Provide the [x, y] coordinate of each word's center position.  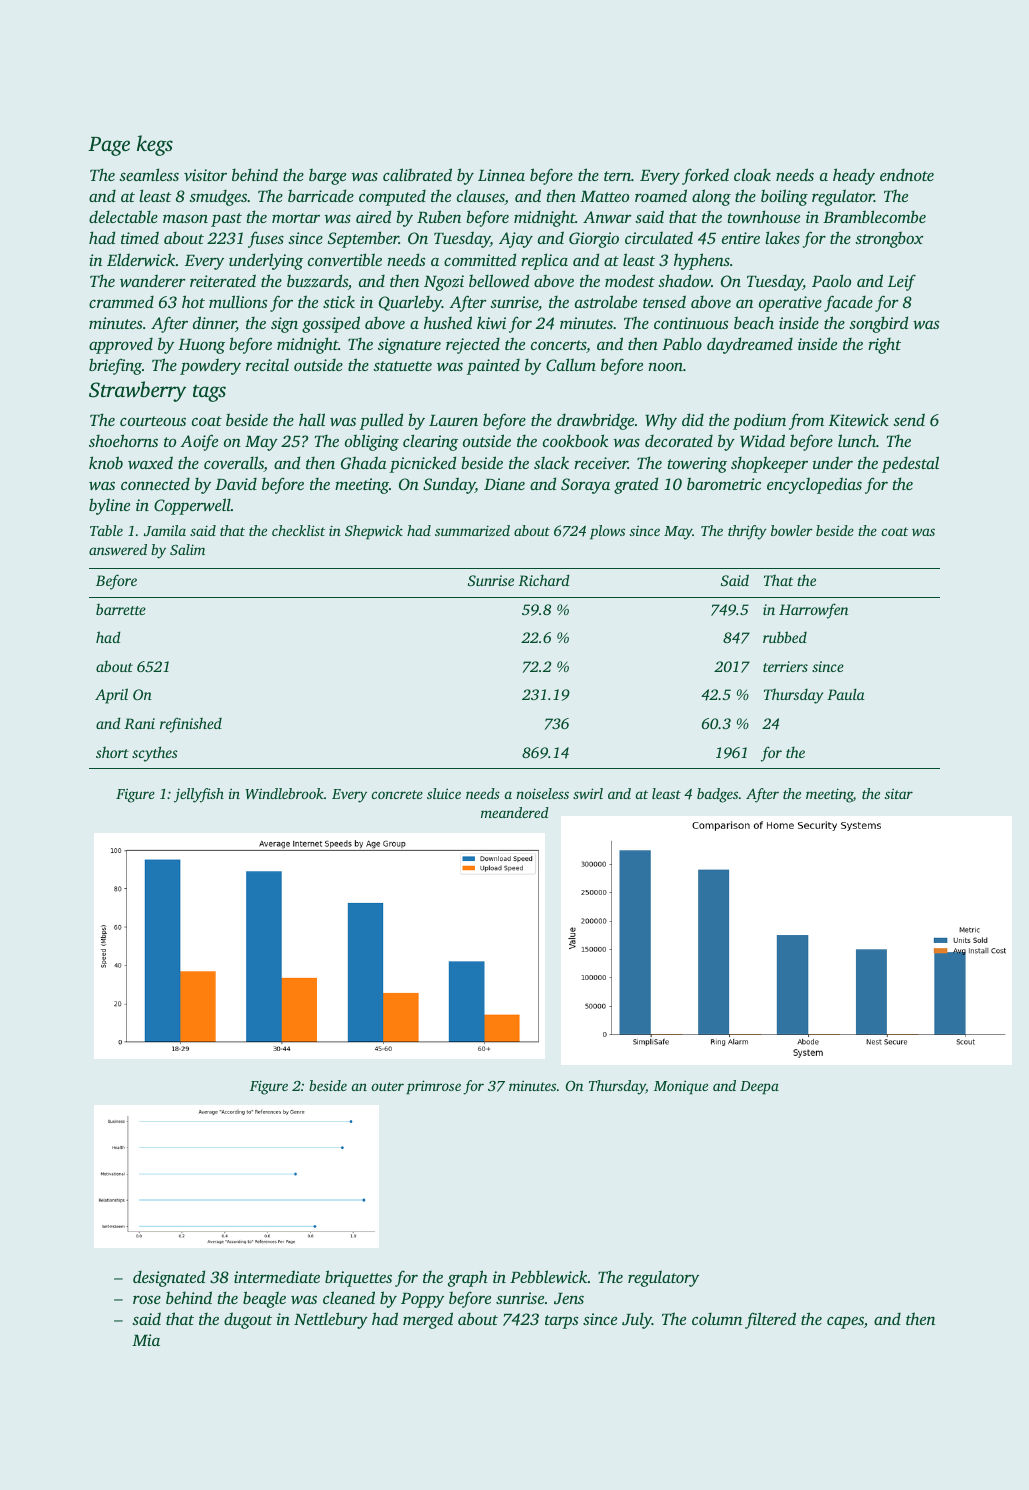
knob [106, 462]
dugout [248, 1320]
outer [388, 1086]
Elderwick [141, 259]
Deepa [759, 1088]
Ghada [364, 463]
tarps [561, 1322]
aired [373, 216]
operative [790, 304]
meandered [515, 812]
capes [845, 1322]
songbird [878, 324]
